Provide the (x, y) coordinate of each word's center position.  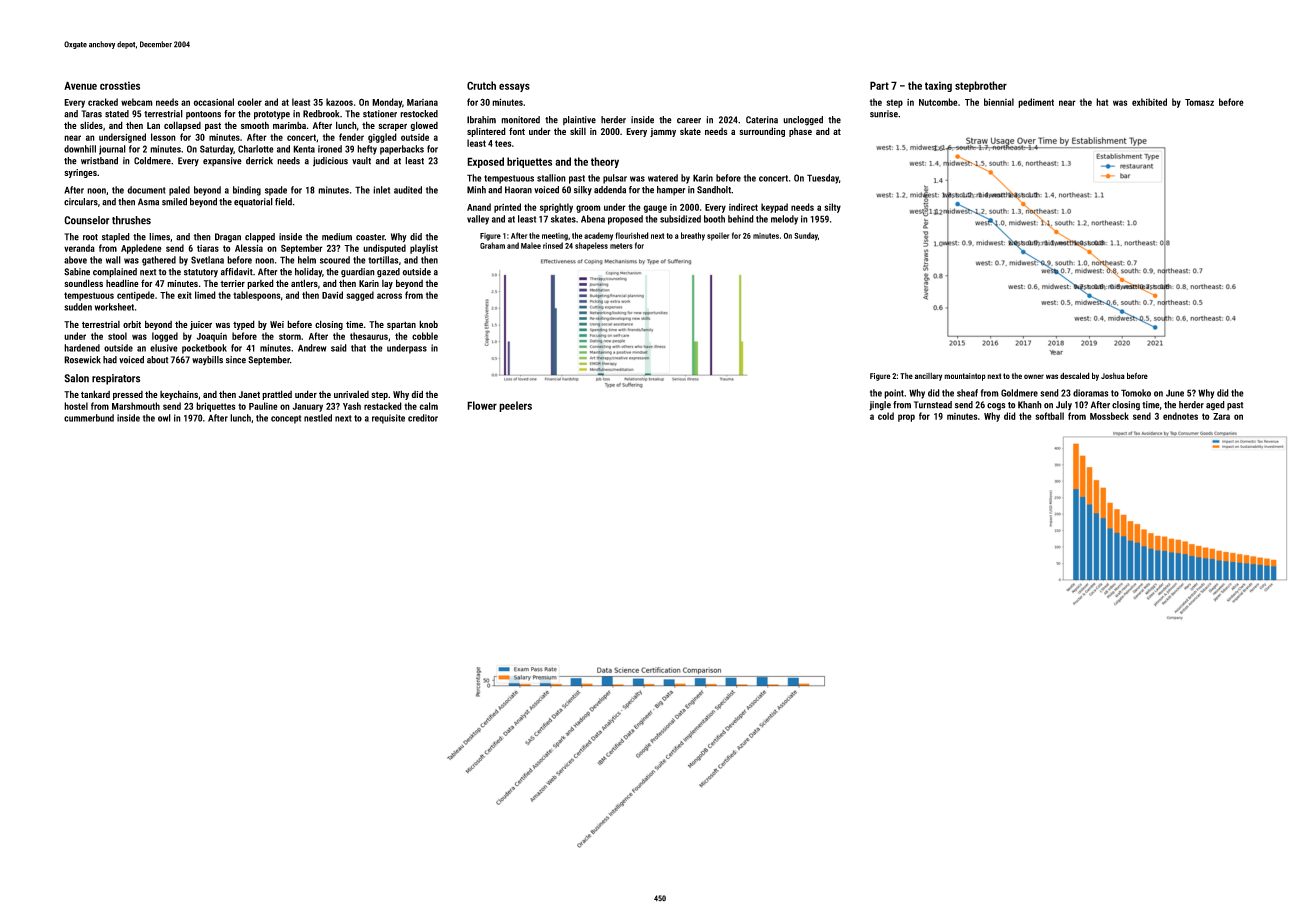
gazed (388, 273)
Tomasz (1199, 102)
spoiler (718, 236)
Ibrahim (481, 120)
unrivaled (351, 394)
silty (832, 208)
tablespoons (257, 296)
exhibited (1149, 102)
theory (605, 162)
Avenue (80, 85)
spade (276, 191)
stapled (116, 238)
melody (784, 220)
